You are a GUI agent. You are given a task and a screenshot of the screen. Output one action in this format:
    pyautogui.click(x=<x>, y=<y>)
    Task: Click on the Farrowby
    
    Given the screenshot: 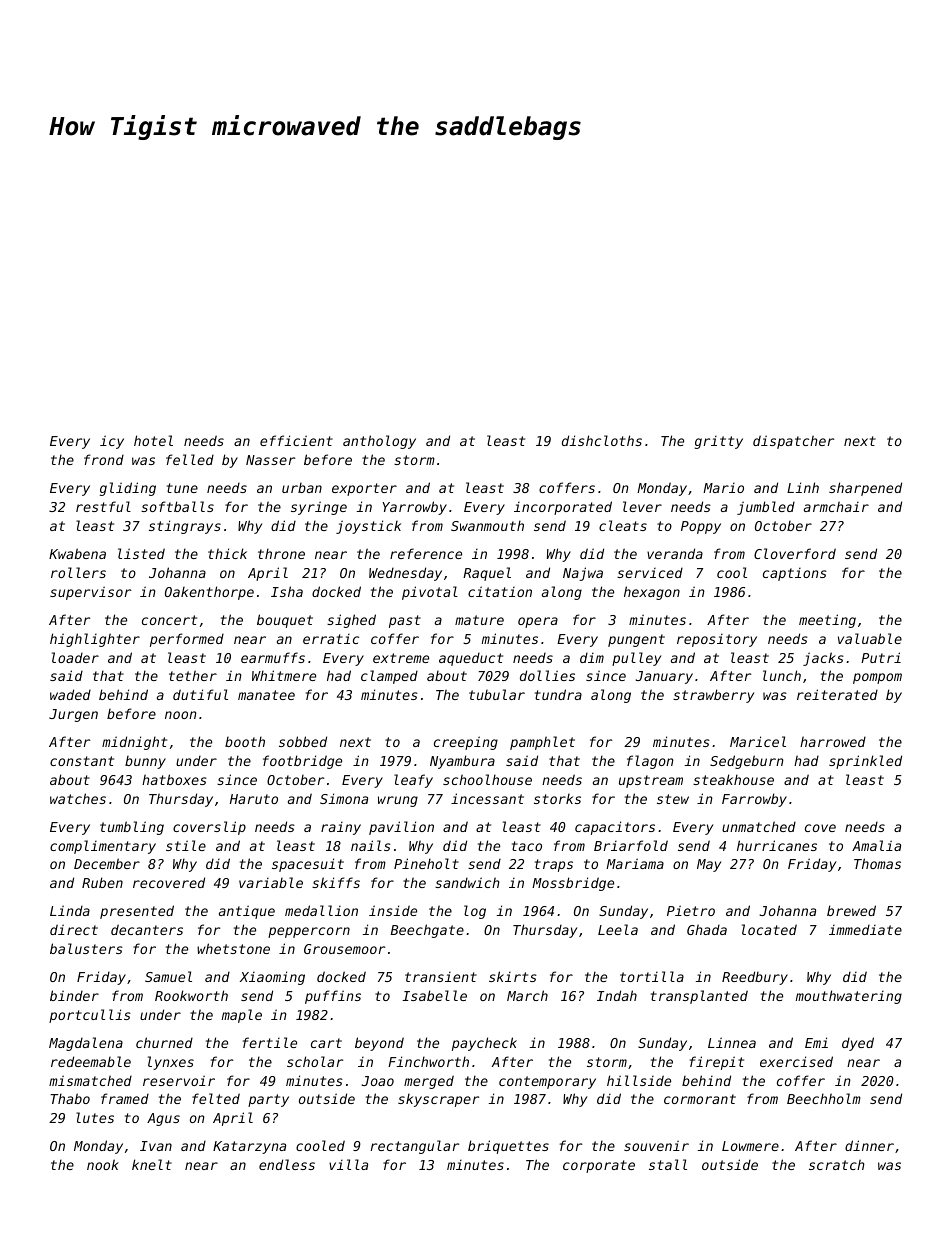 What is the action you would take?
    pyautogui.click(x=754, y=800)
